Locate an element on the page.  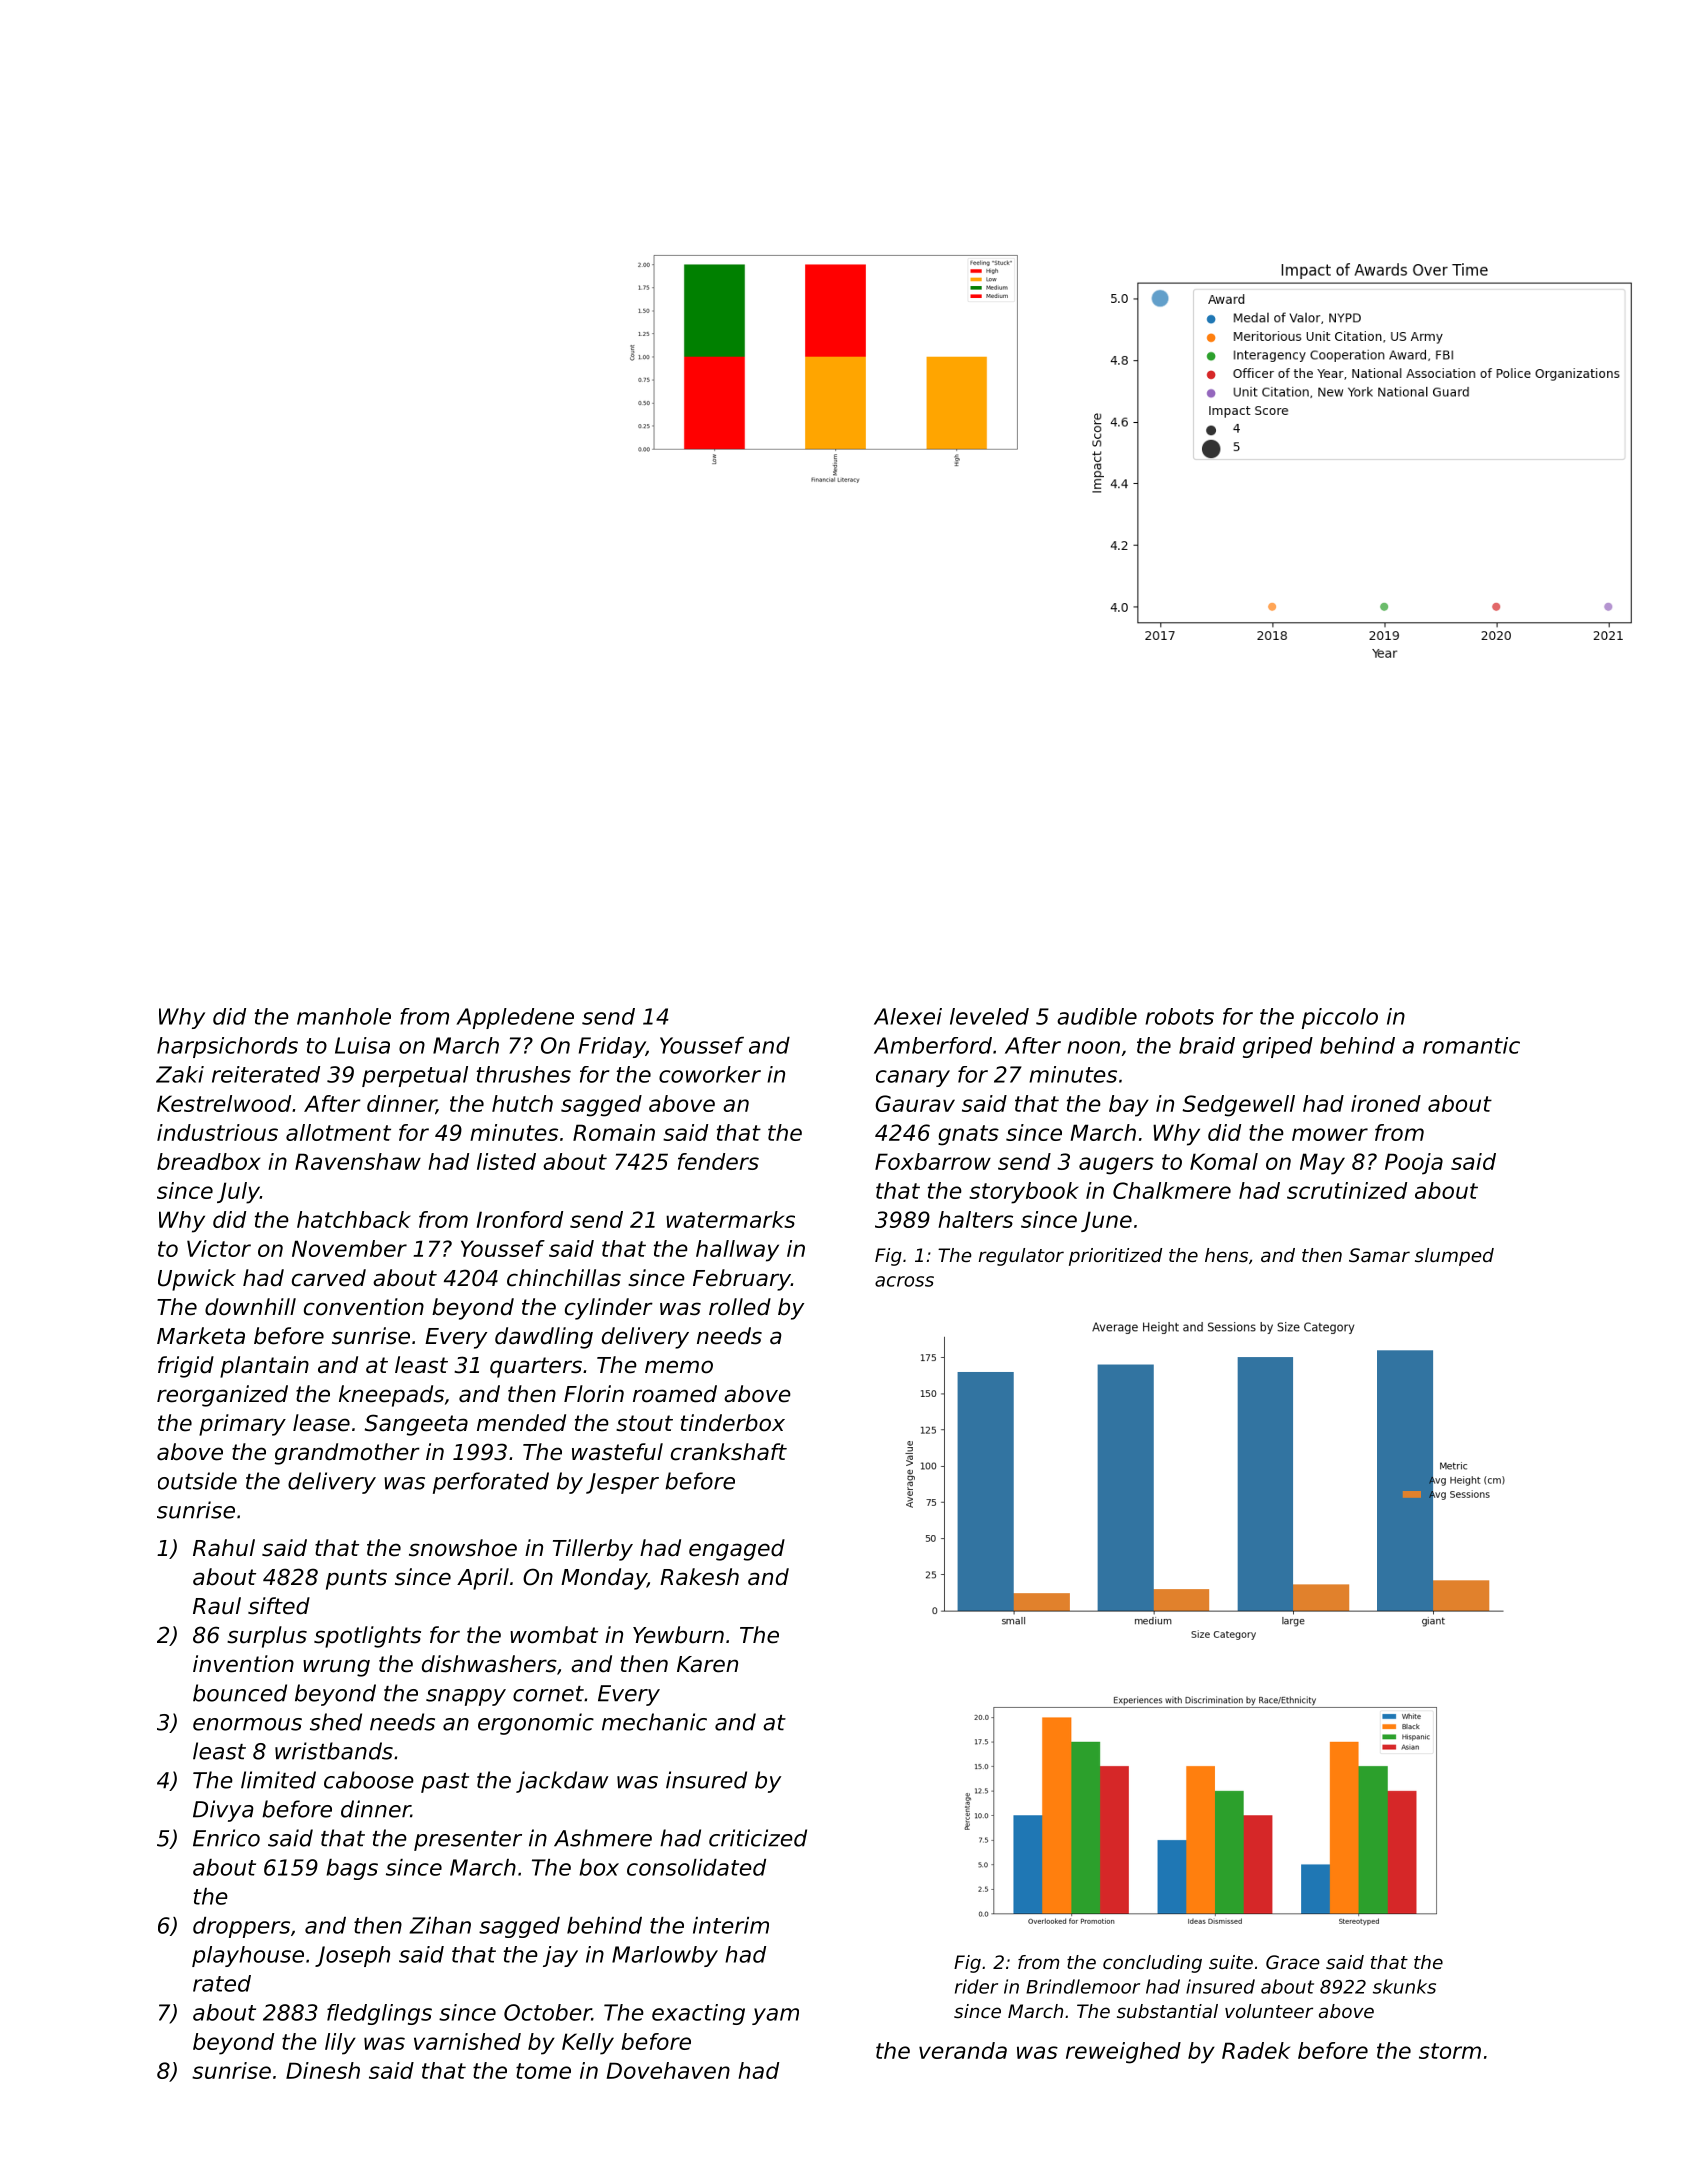
Ravenshaw is located at coordinates (358, 1161).
